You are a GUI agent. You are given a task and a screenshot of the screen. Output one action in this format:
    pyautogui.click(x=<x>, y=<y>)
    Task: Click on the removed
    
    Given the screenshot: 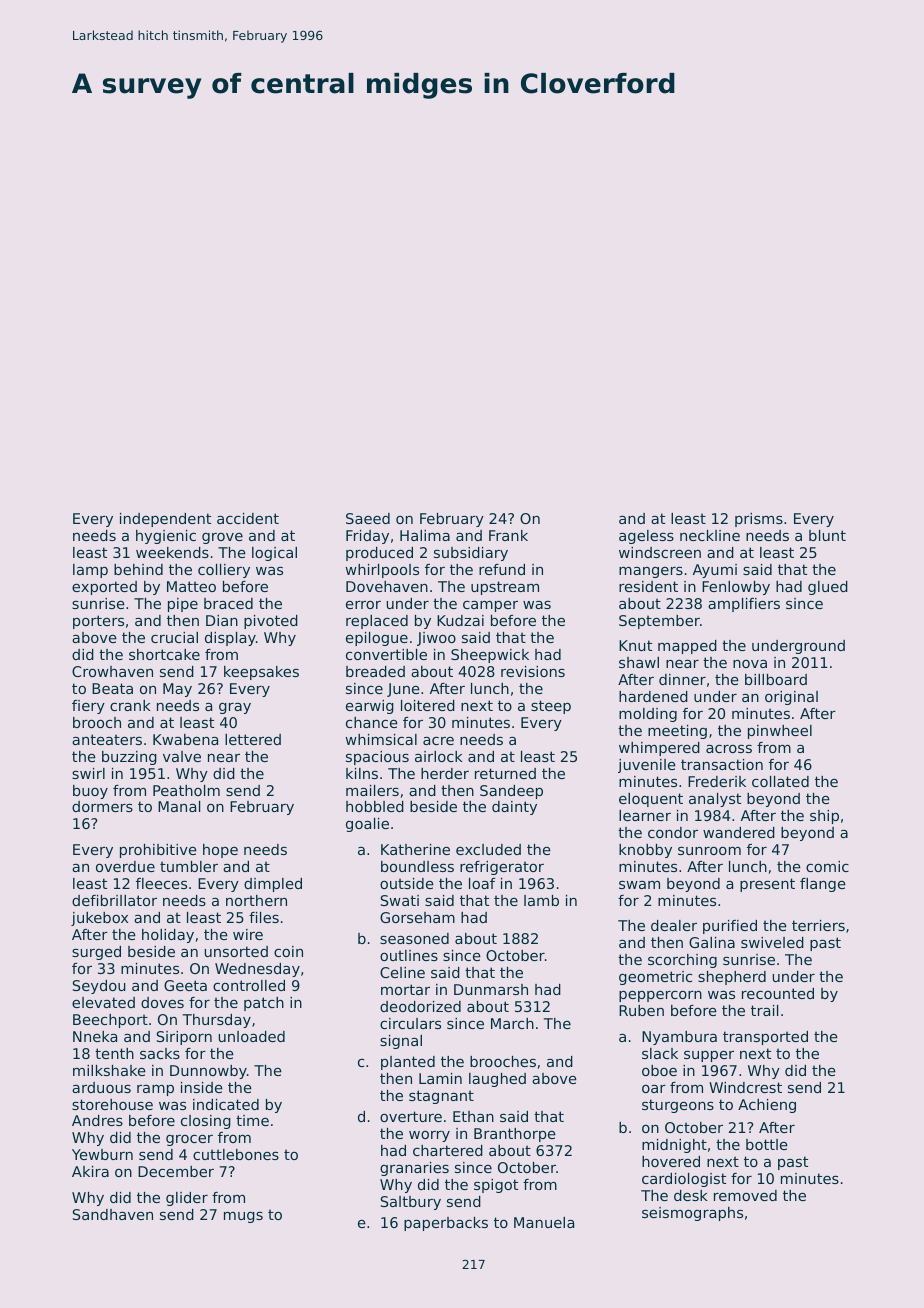 What is the action you would take?
    pyautogui.click(x=745, y=1195)
